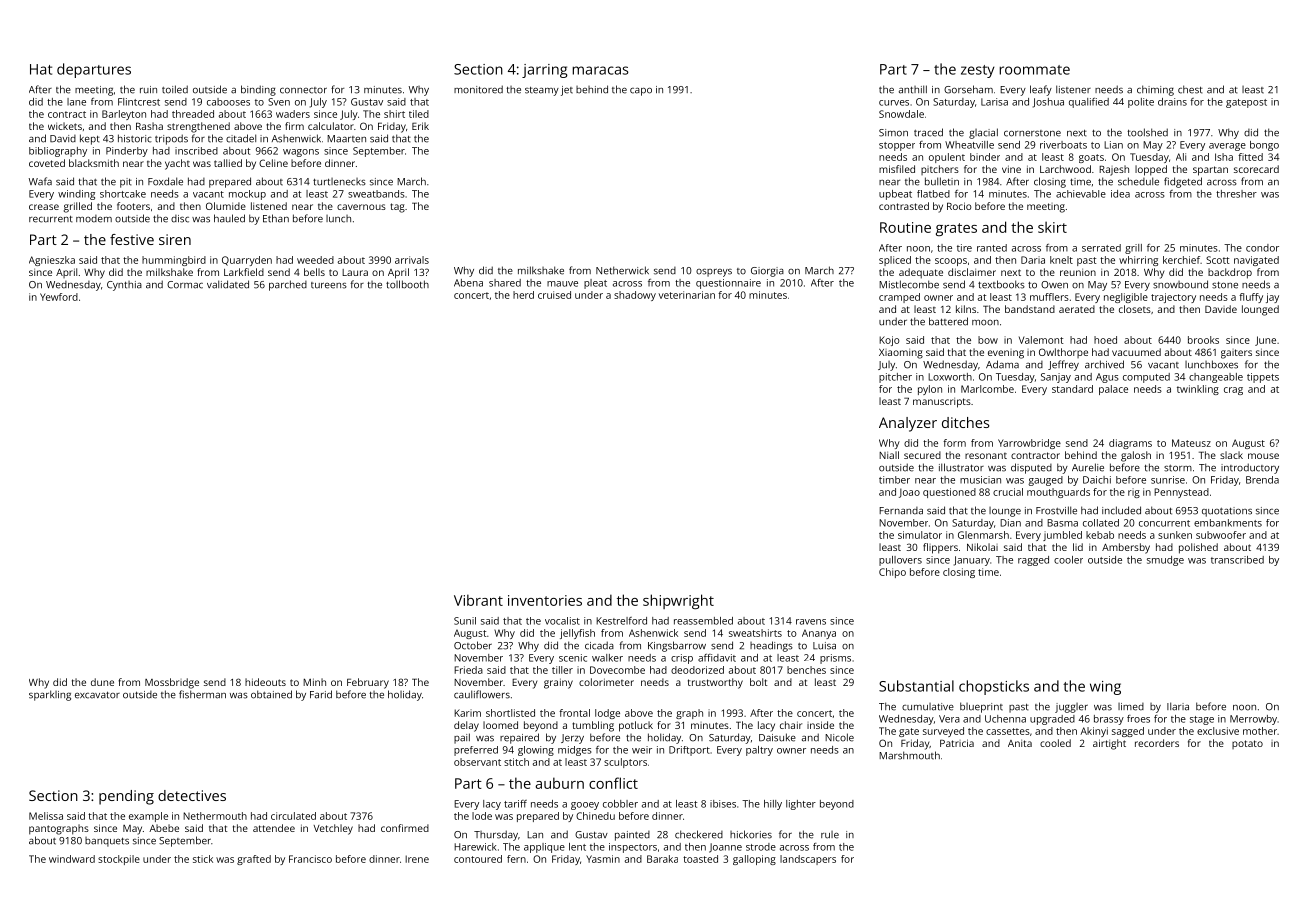 This page has width=1308, height=924. What do you see at coordinates (46, 816) in the page?
I see `Melissa` at bounding box center [46, 816].
